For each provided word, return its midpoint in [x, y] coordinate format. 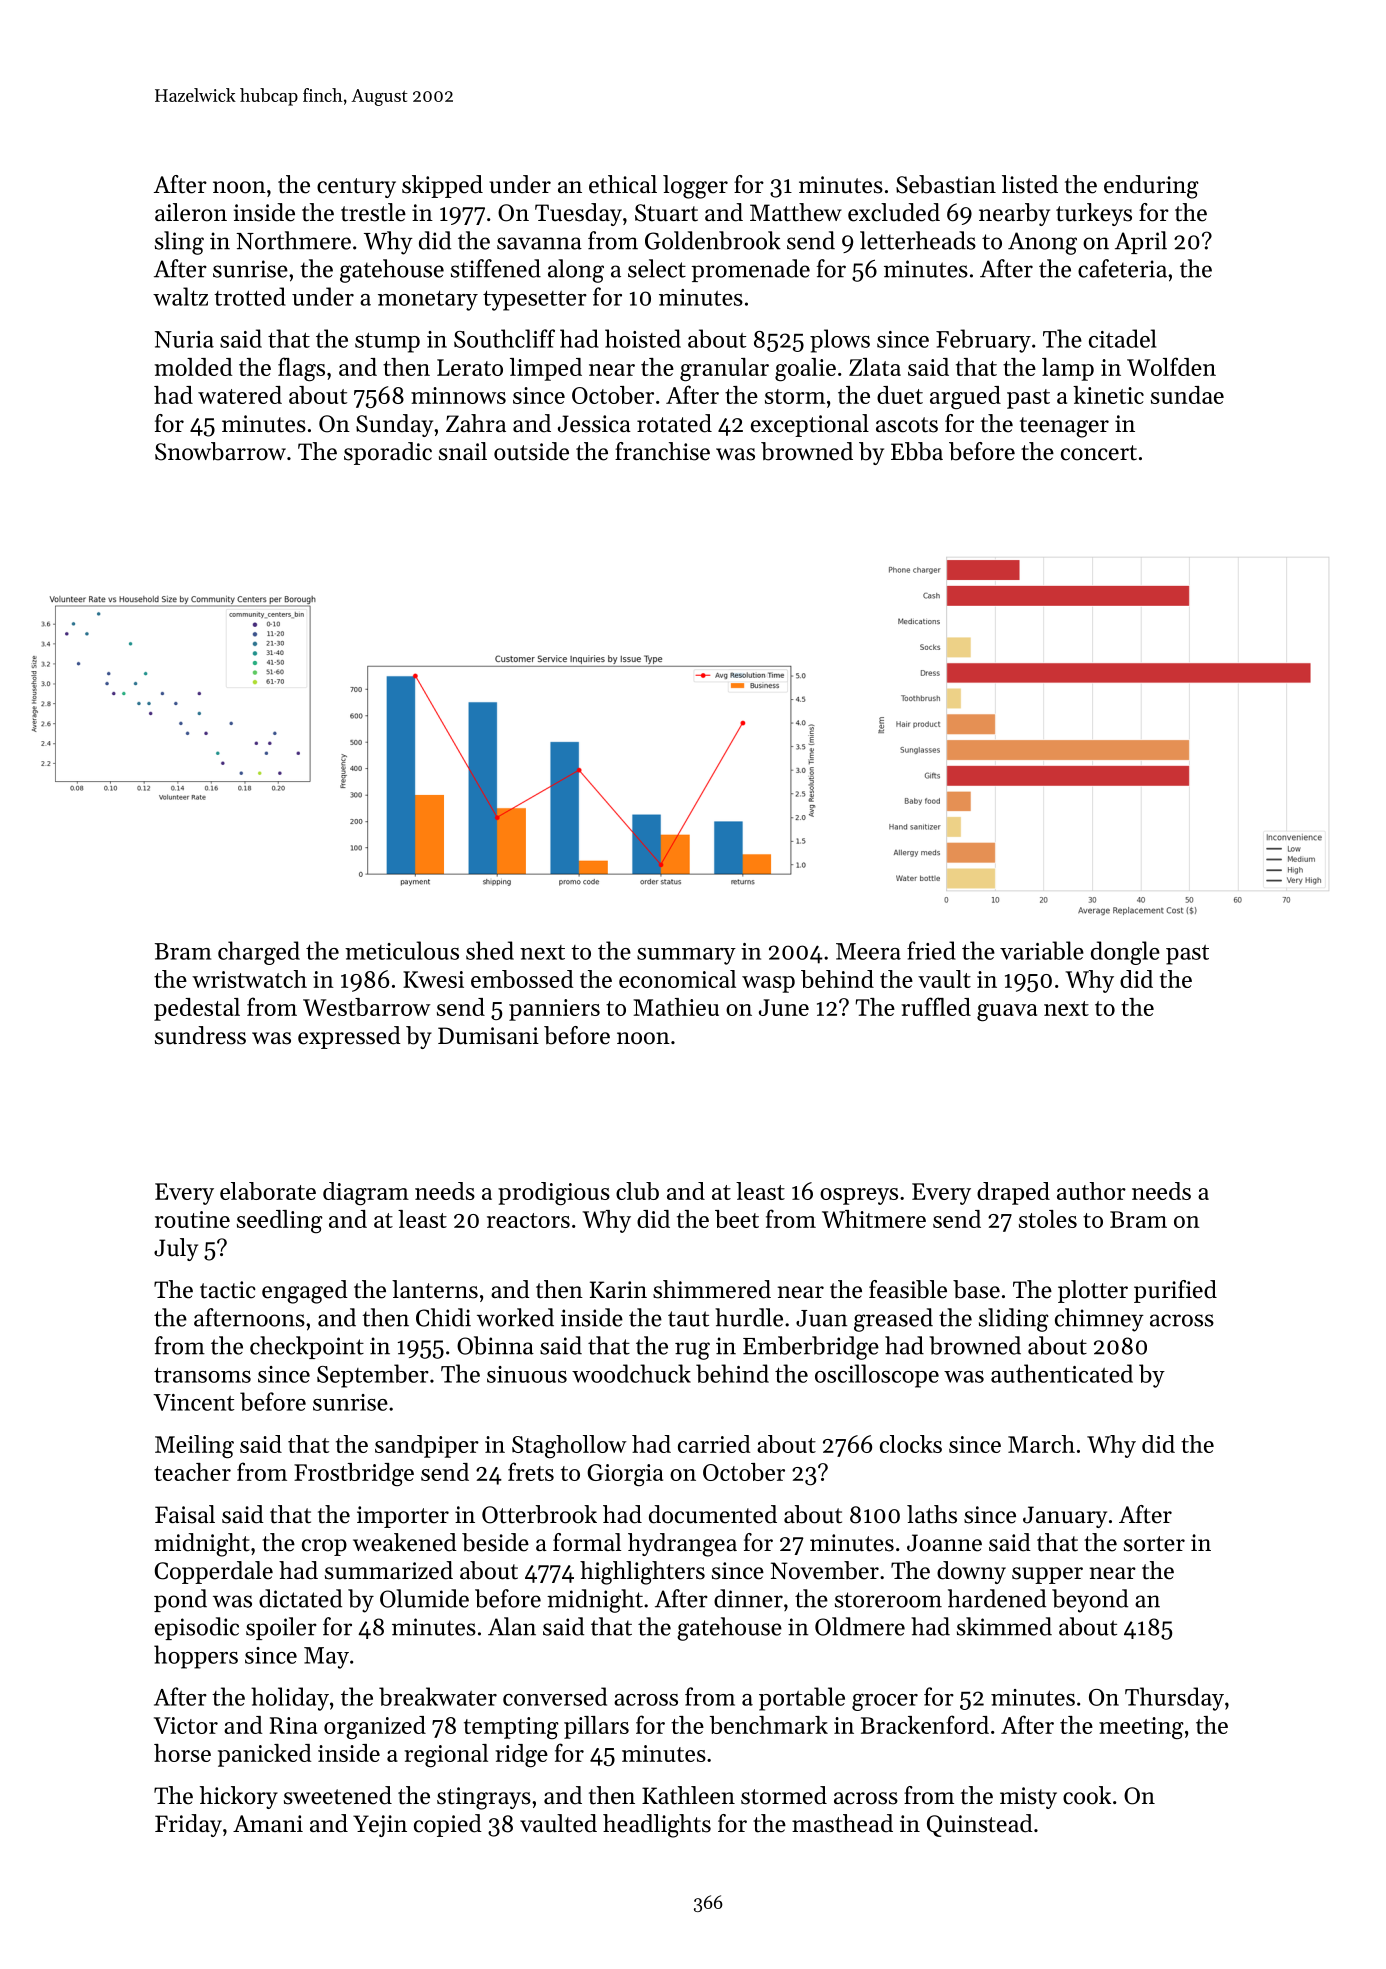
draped [1013, 1193]
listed [1030, 184]
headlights [657, 1826]
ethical [623, 184]
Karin [618, 1289]
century [356, 188]
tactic [228, 1290]
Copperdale [214, 1572]
